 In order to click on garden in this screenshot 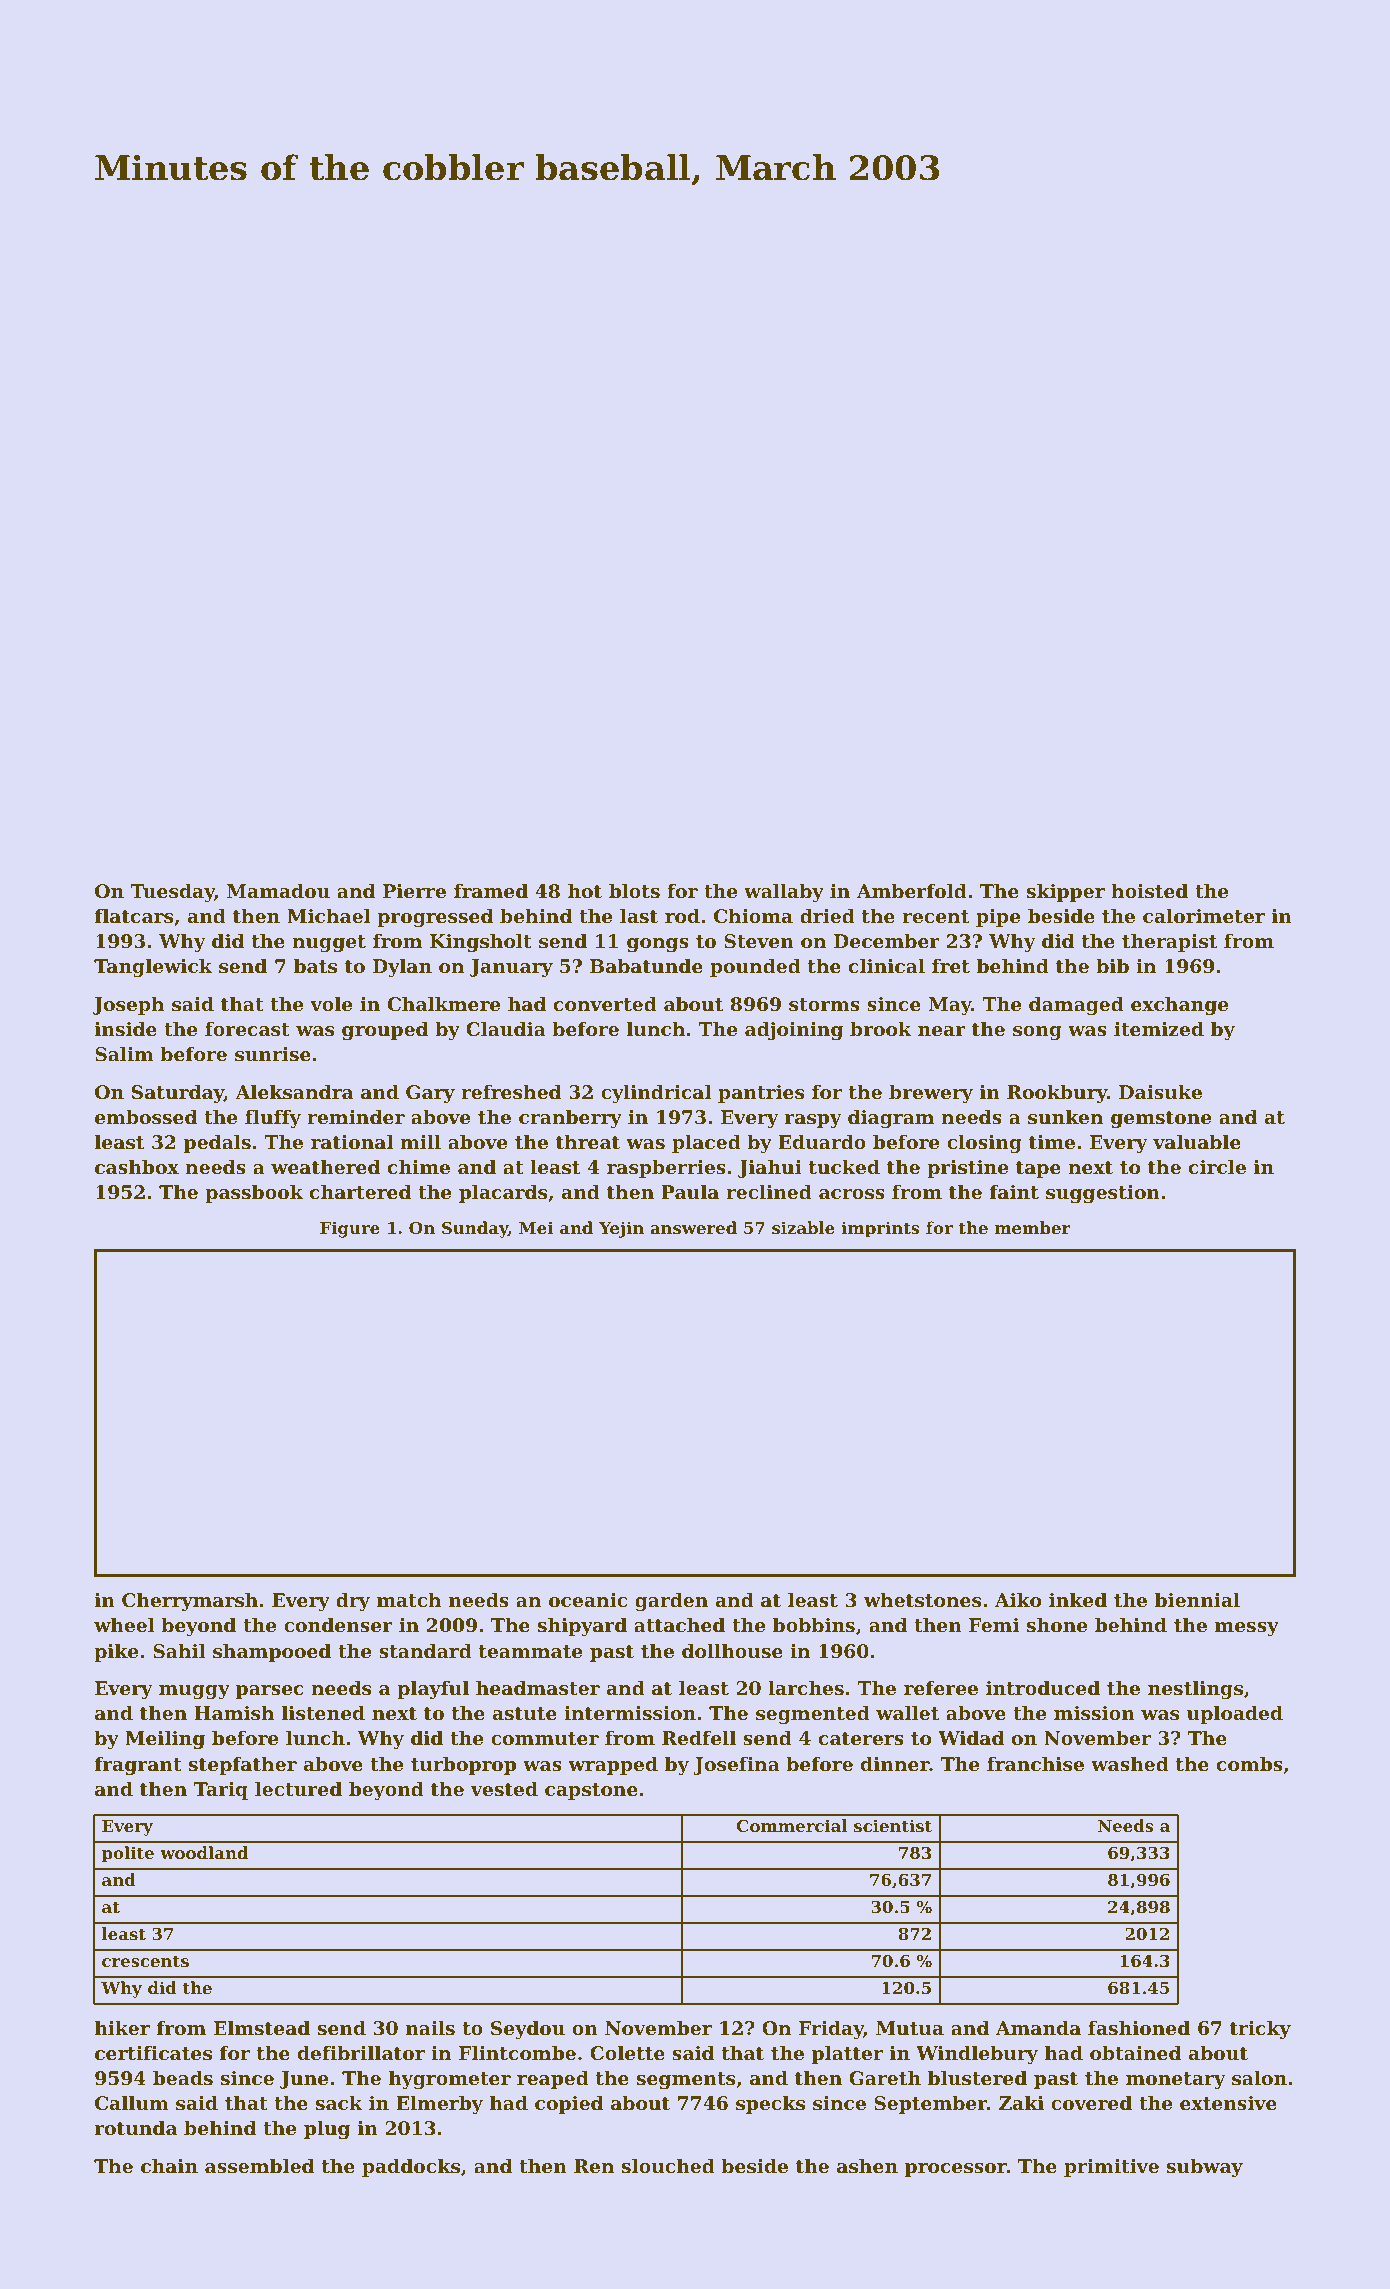, I will do `click(671, 1602)`.
